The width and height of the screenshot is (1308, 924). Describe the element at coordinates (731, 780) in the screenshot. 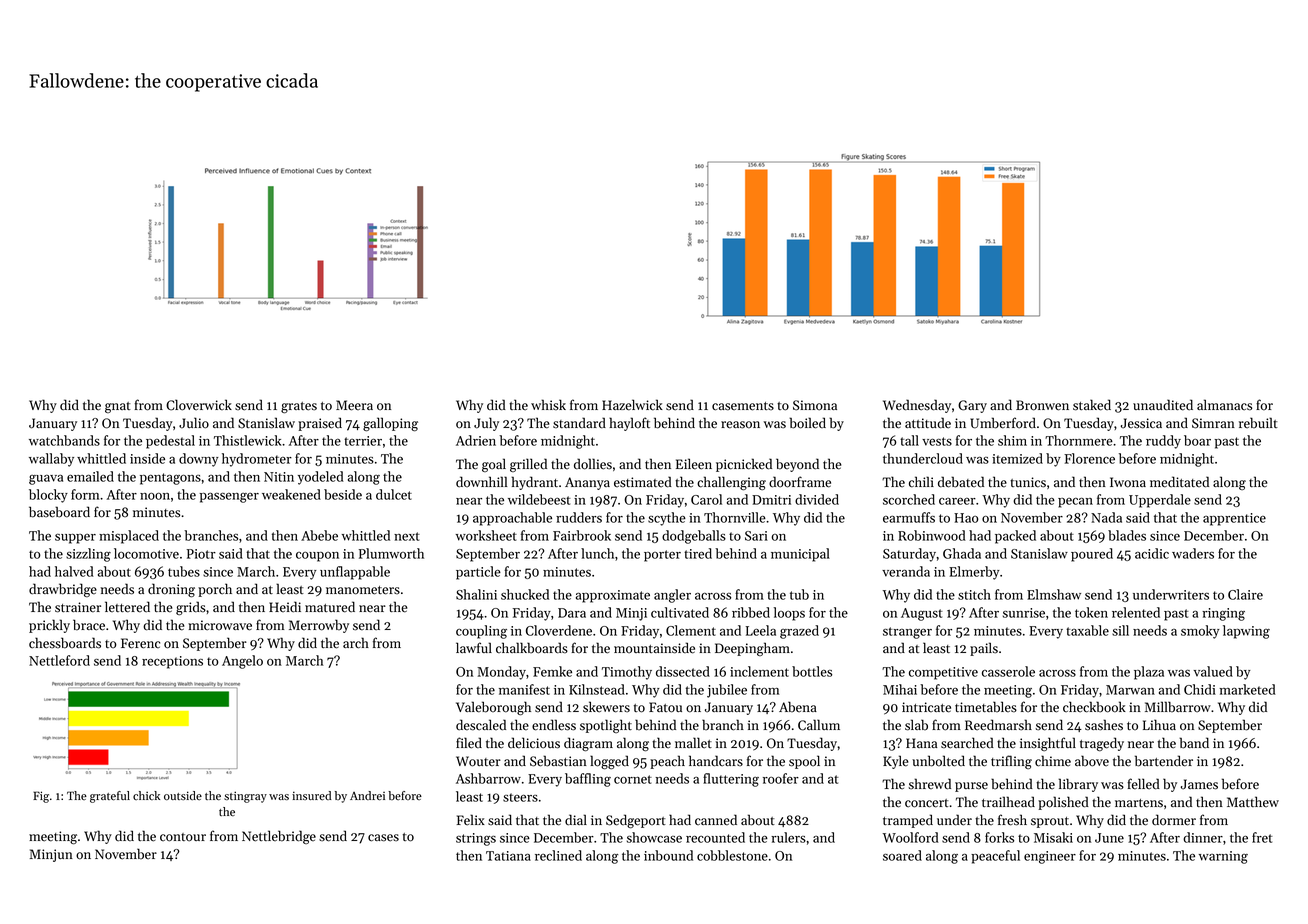

I see `fluttering` at that location.
